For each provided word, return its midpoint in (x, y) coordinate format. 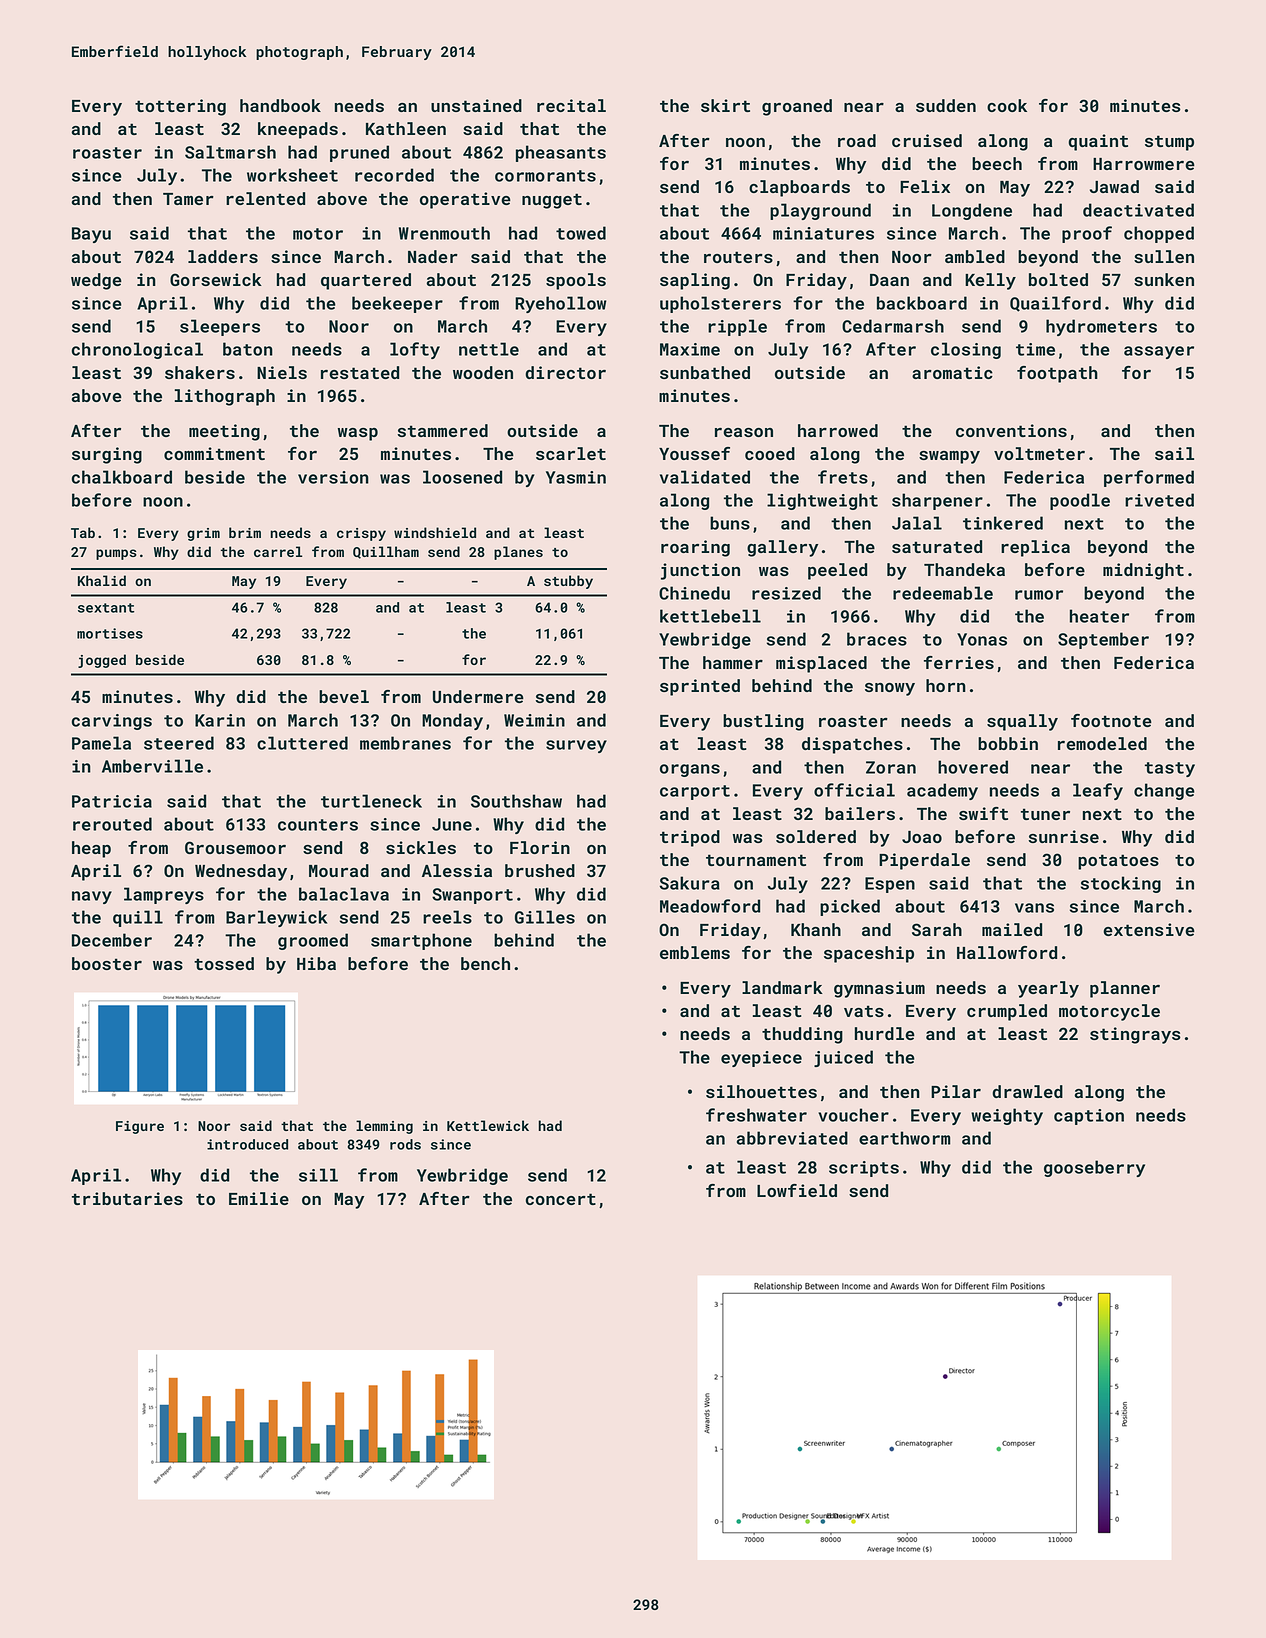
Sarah (937, 929)
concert (561, 1199)
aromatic (952, 372)
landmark (782, 987)
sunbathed (705, 372)
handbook (280, 105)
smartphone (421, 941)
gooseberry (1094, 1168)
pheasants (561, 153)
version (333, 477)
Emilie (259, 1198)
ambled (975, 256)
